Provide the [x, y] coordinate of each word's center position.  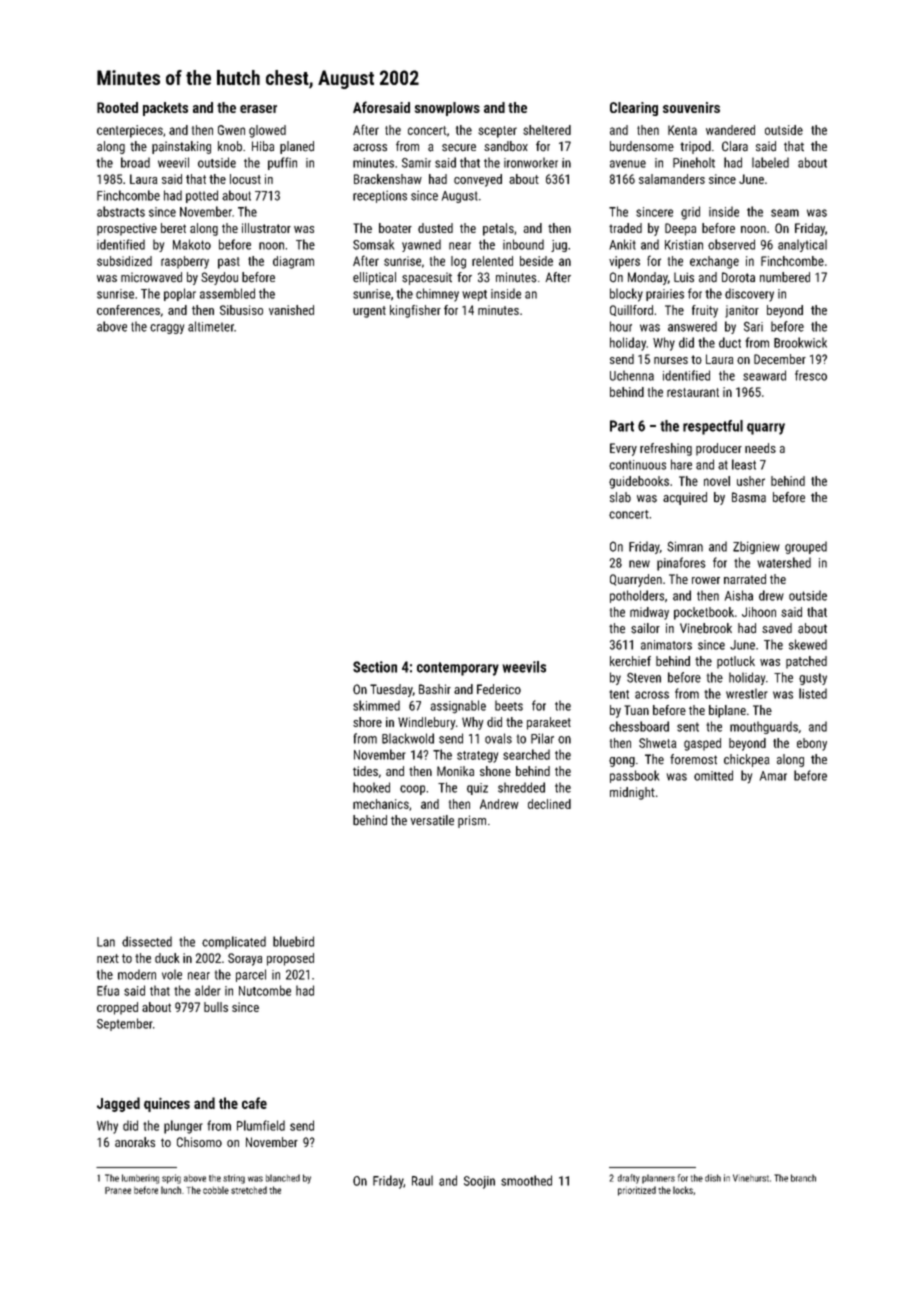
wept [474, 295]
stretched [249, 1190]
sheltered [547, 130]
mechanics [381, 804]
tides [365, 771]
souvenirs [691, 107]
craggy [167, 329]
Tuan [636, 710]
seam [785, 213]
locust [245, 179]
